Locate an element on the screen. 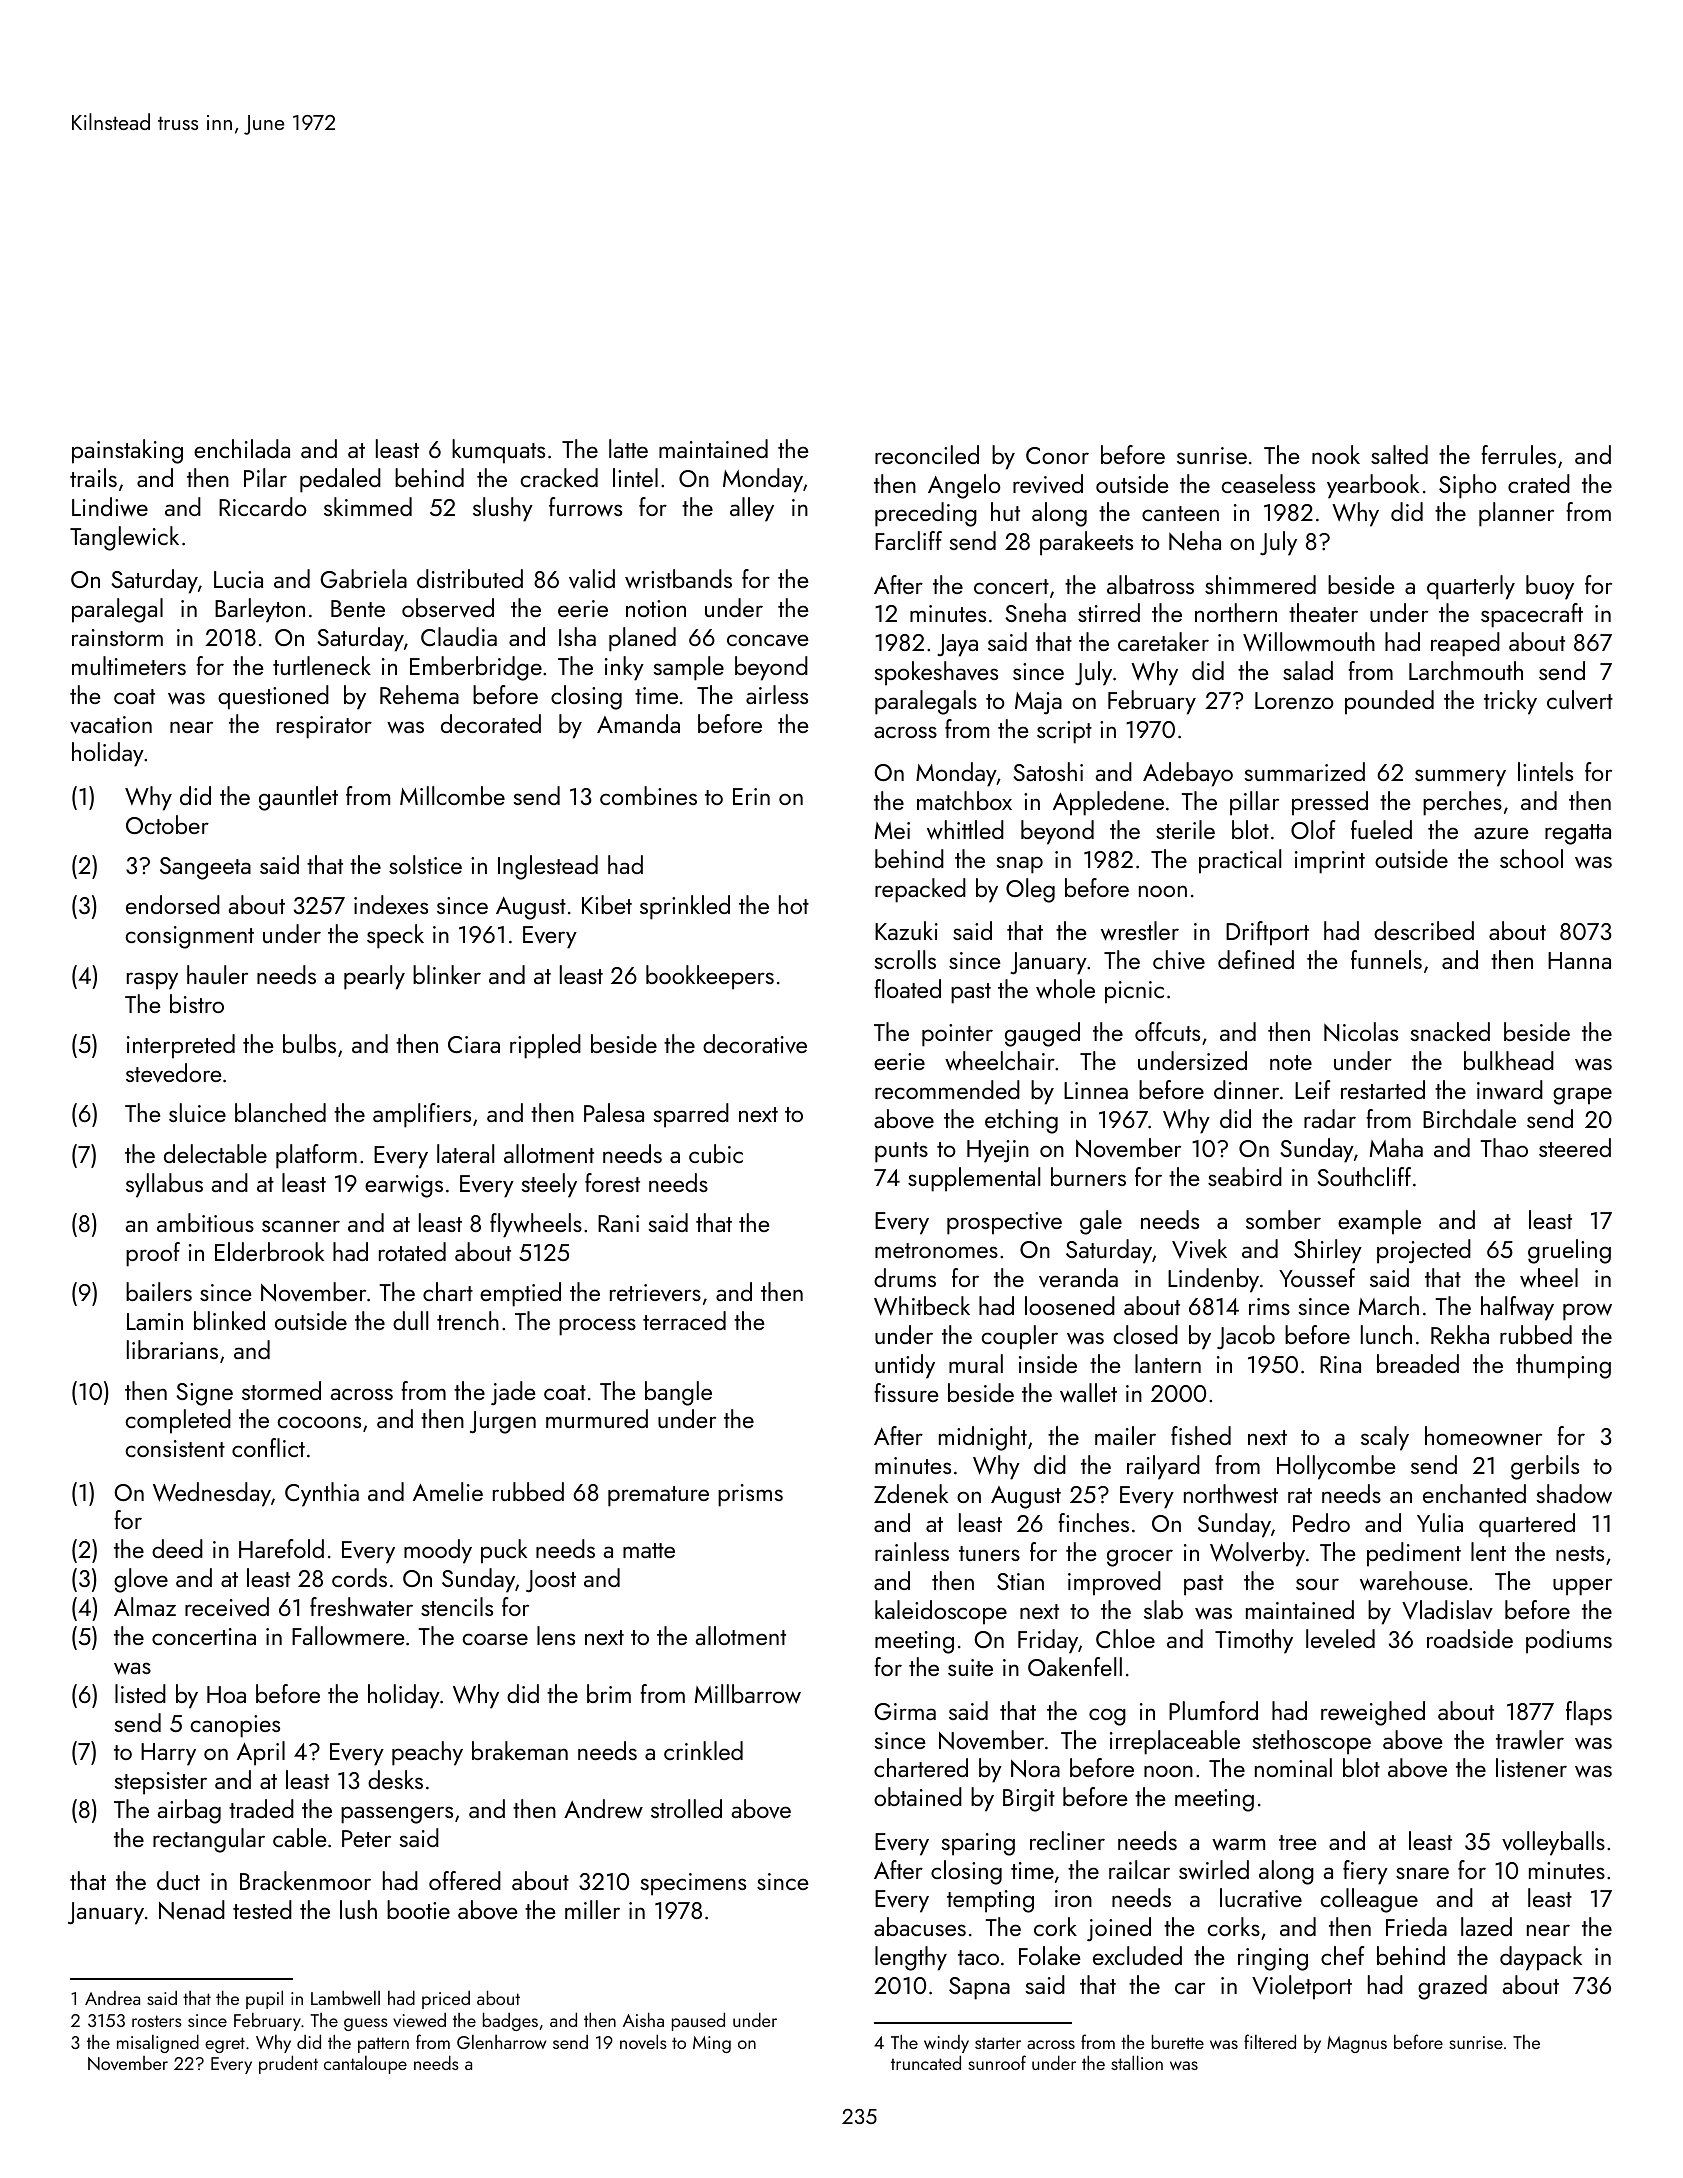 The width and height of the screenshot is (1683, 2178). shimmered is located at coordinates (1260, 584).
